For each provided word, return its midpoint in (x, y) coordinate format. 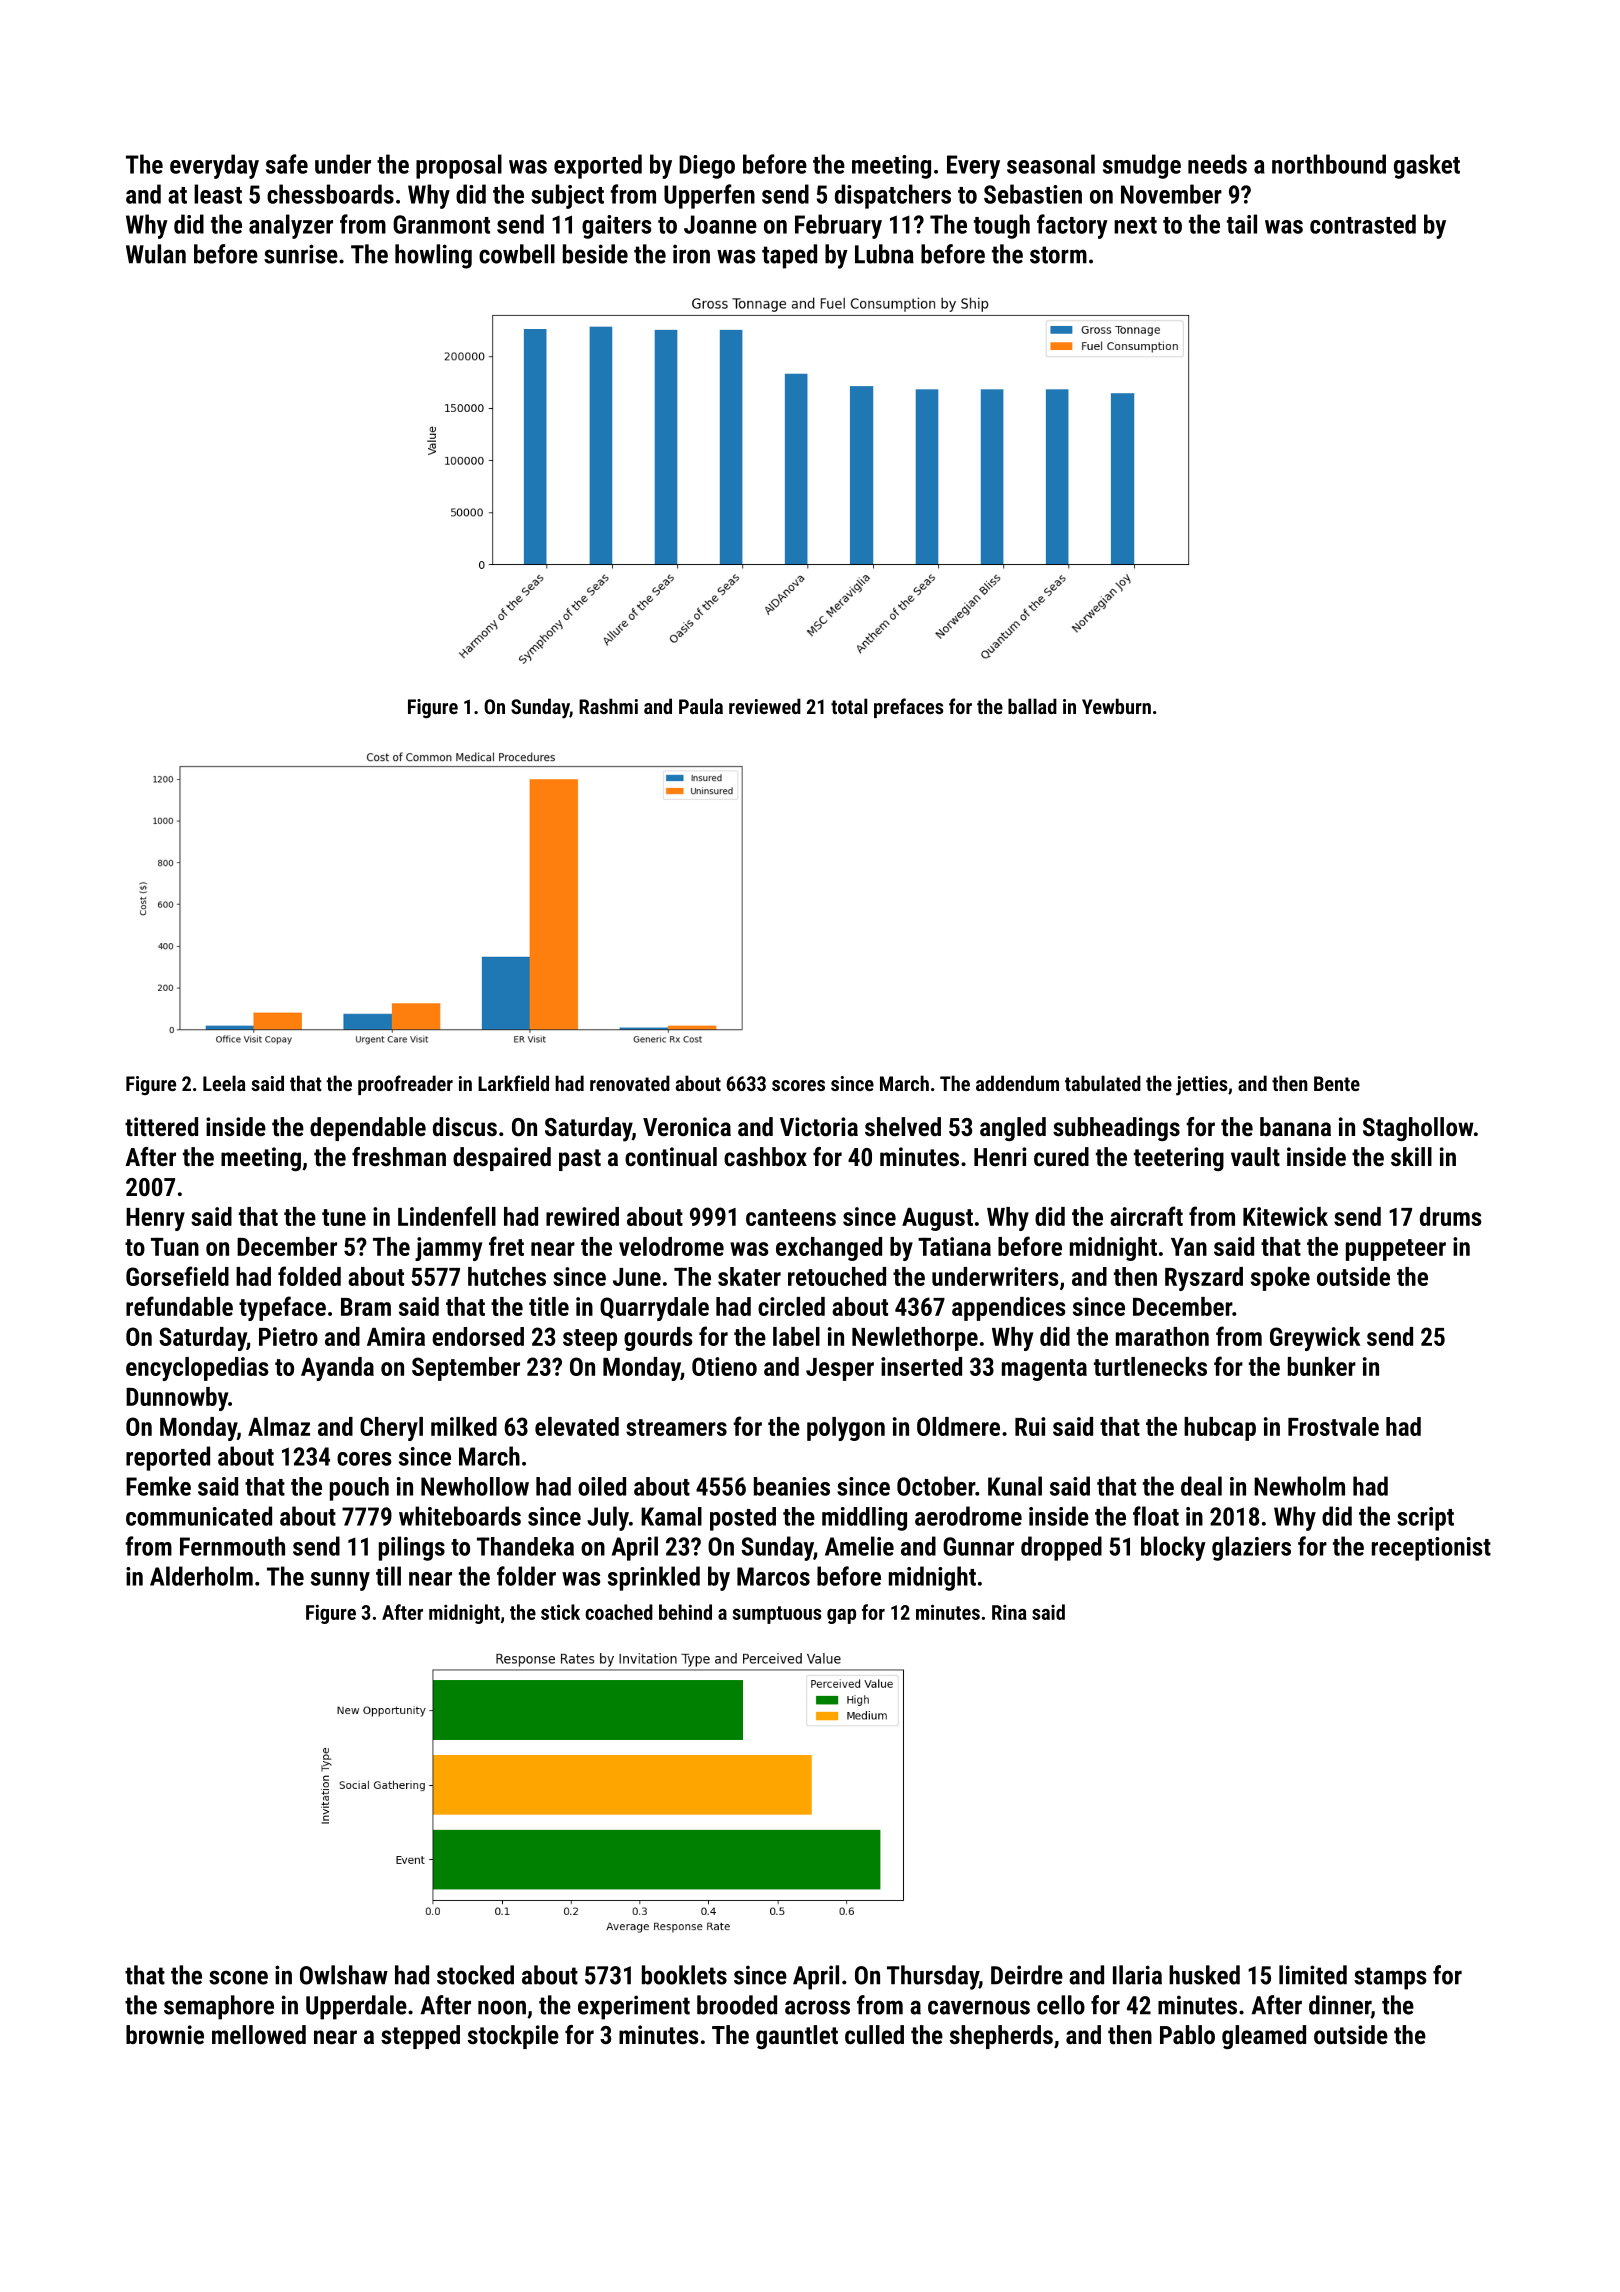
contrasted (1363, 224)
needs (1217, 164)
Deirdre (1027, 1975)
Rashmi (608, 706)
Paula (701, 706)
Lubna (884, 254)
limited (1313, 1975)
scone (238, 1977)
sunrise (301, 254)
